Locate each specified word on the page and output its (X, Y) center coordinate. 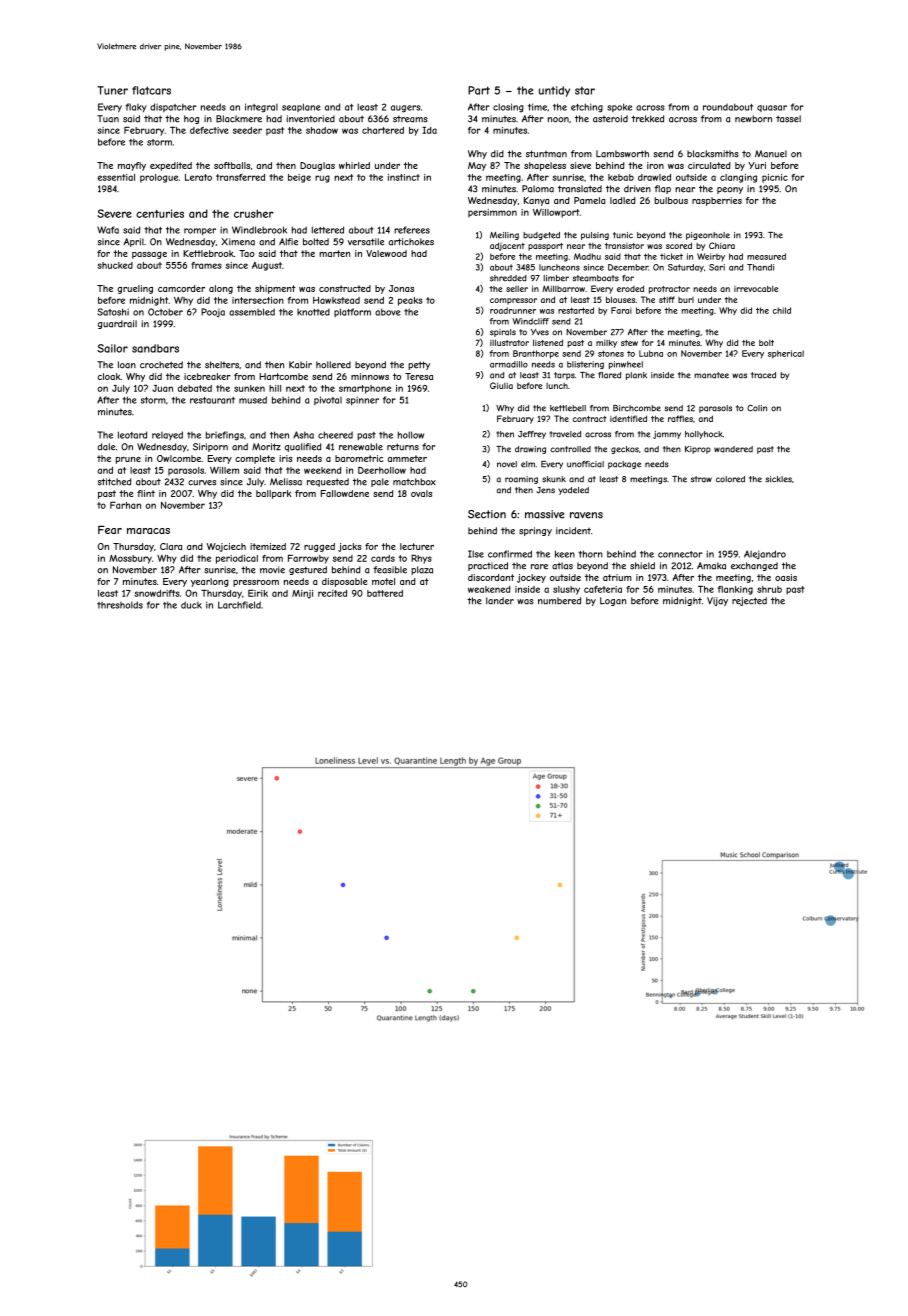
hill (275, 388)
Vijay (717, 601)
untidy (554, 91)
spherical (786, 354)
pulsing (595, 236)
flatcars (151, 90)
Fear (110, 529)
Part (479, 90)
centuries (160, 213)
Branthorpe (536, 354)
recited (332, 593)
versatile (366, 242)
